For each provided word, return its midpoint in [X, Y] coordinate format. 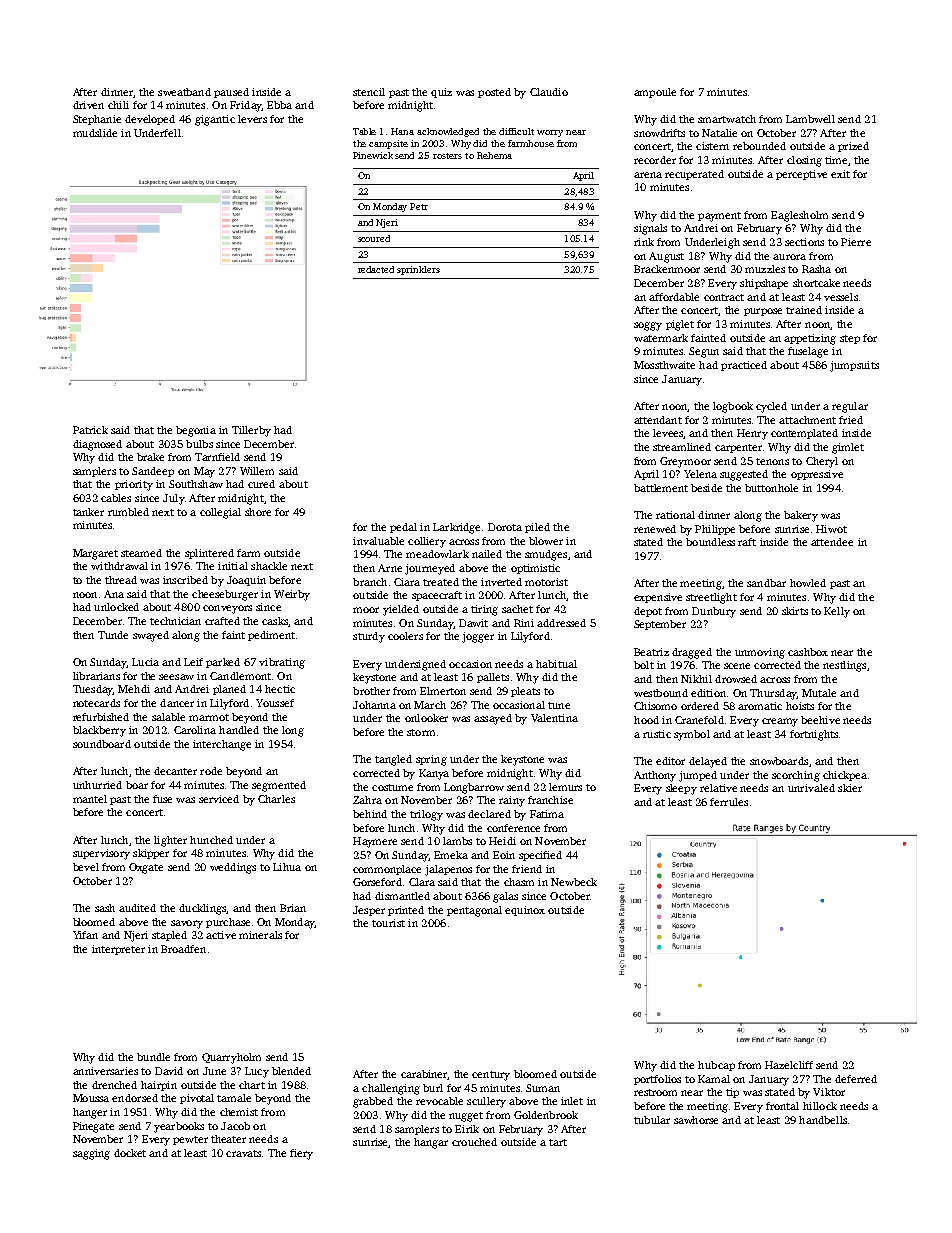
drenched [114, 1085]
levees [668, 433]
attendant [658, 420]
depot [648, 612]
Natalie [719, 133]
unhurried [97, 785]
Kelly [837, 612]
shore [258, 512]
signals [650, 229]
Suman [543, 1088]
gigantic [215, 120]
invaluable [378, 541]
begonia [196, 431]
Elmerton [443, 691]
